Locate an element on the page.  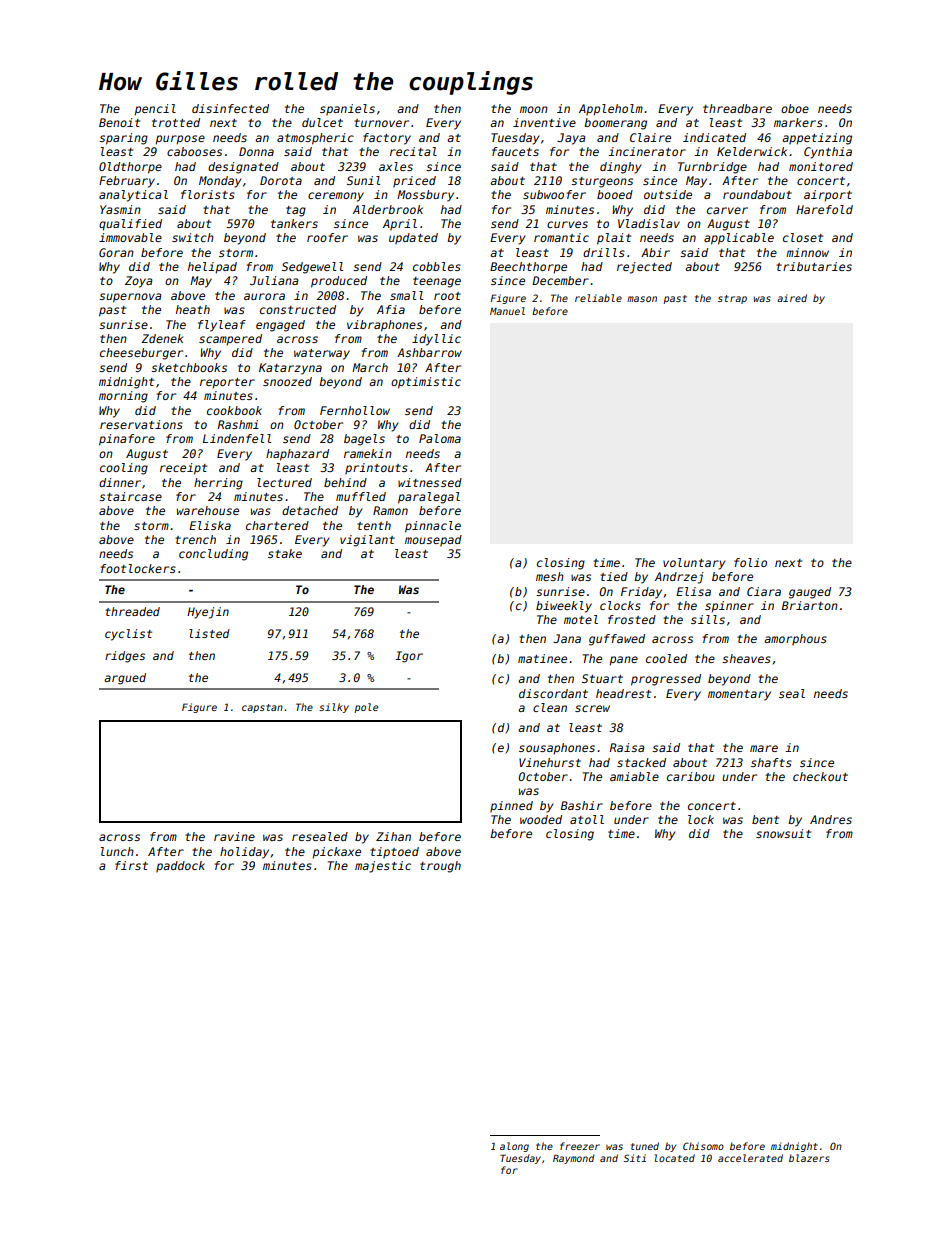
Raymond is located at coordinates (573, 1159).
